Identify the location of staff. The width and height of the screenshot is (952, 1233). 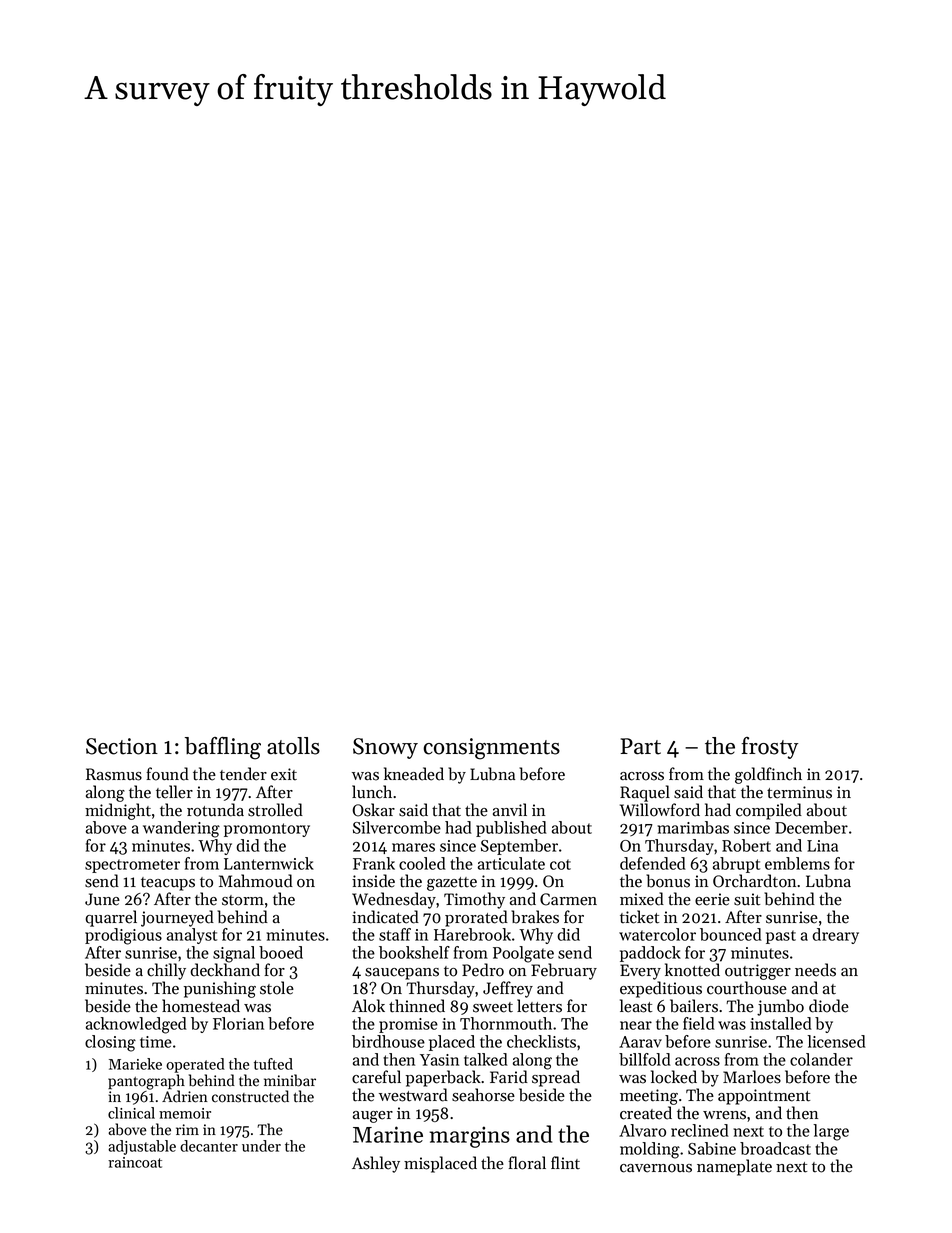
(395, 934).
